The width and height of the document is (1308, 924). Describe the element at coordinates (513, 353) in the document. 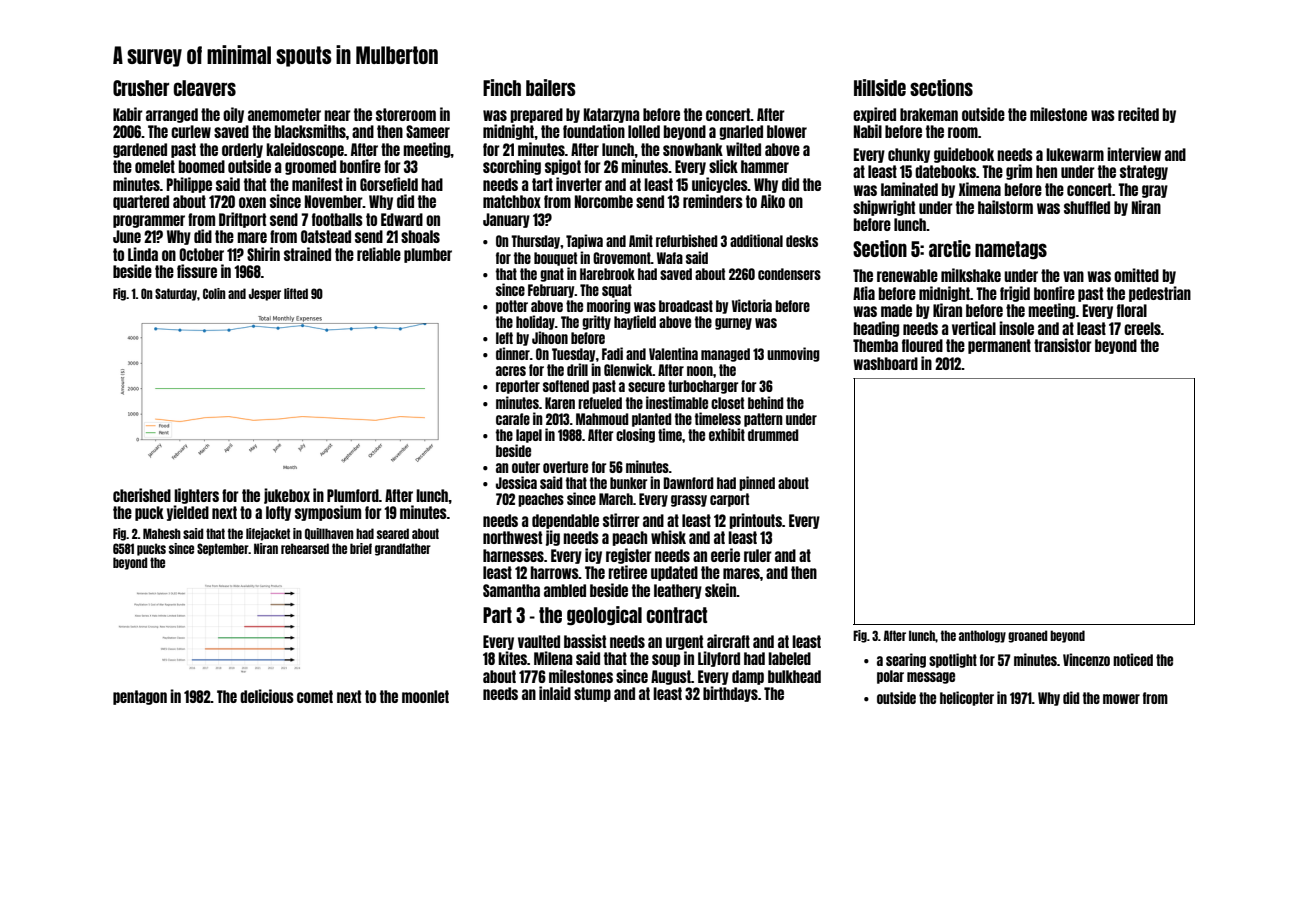

I see `dinner` at that location.
